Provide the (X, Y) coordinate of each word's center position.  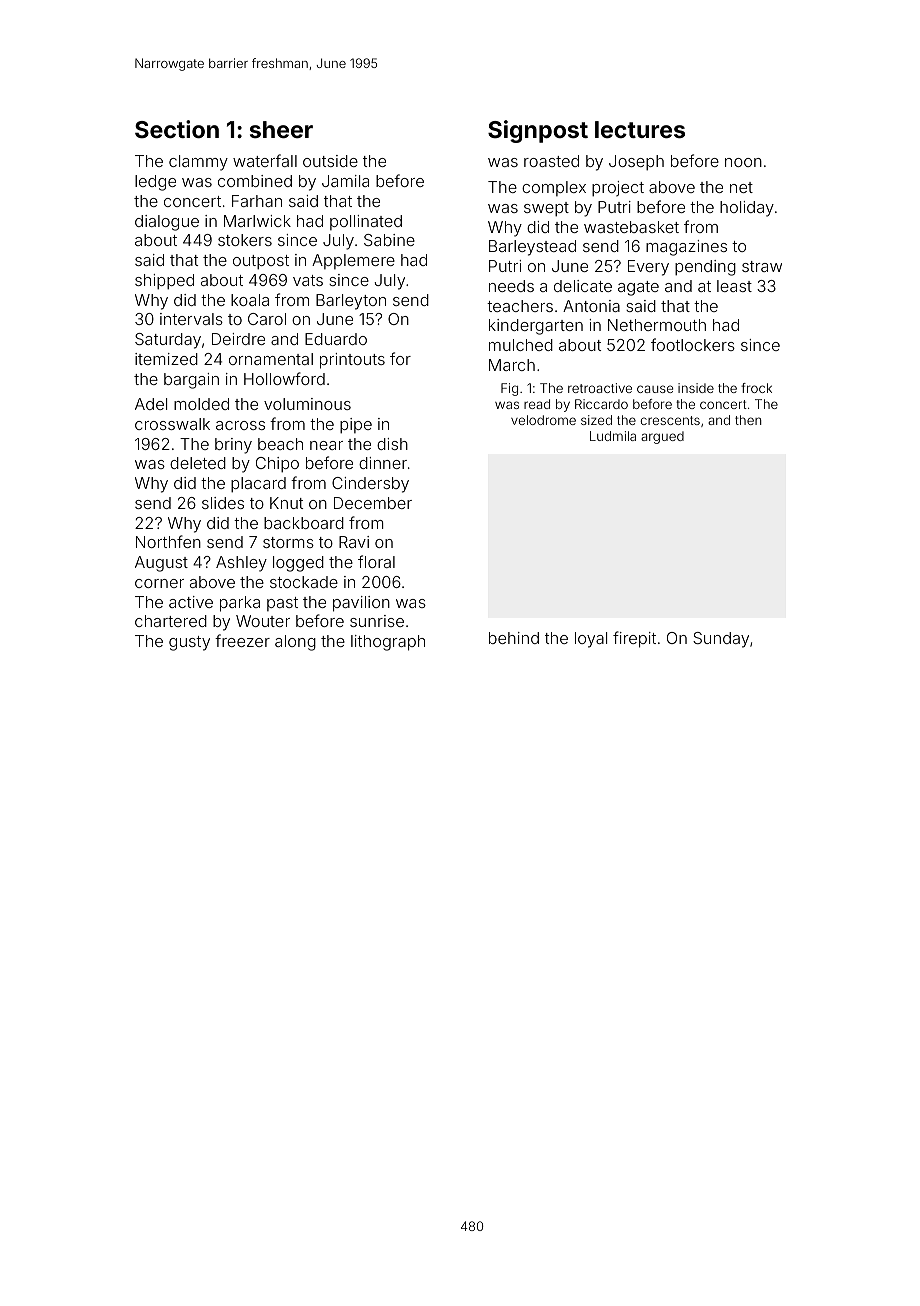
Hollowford (284, 378)
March (512, 365)
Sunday (721, 640)
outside (330, 161)
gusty (189, 643)
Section (177, 129)
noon (743, 162)
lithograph (388, 643)
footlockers (693, 344)
